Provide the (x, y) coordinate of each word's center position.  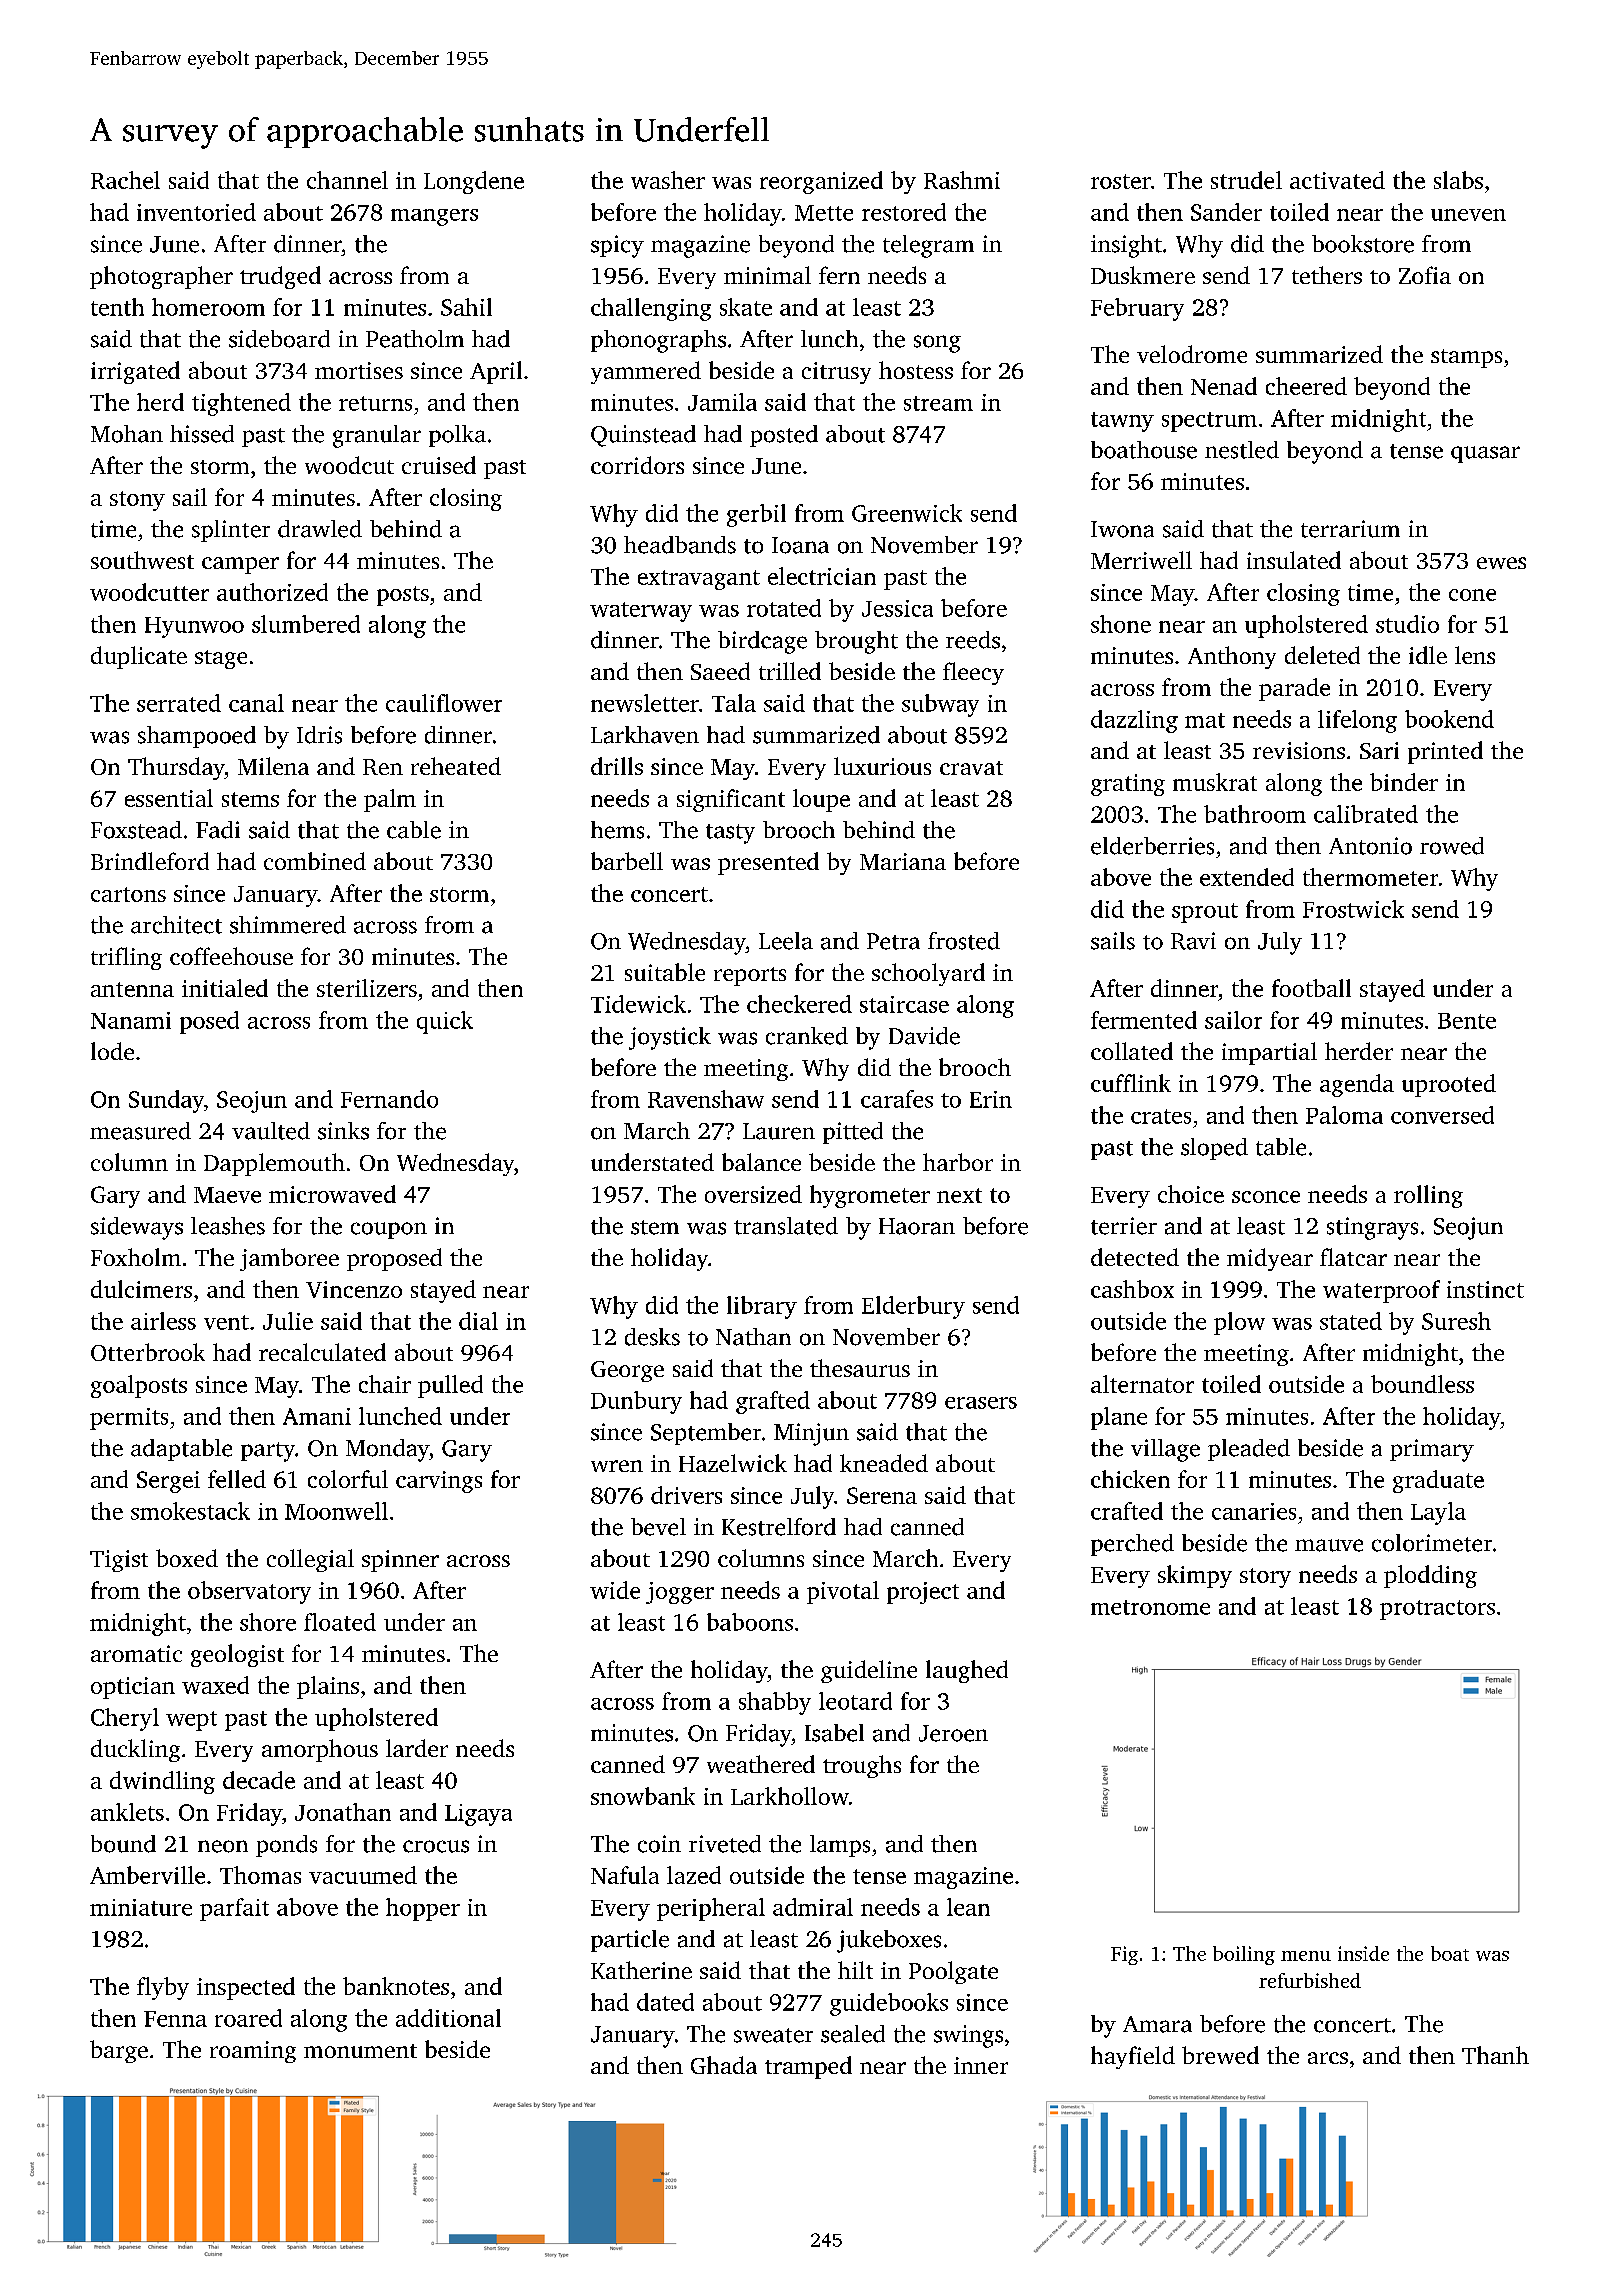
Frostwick (1353, 909)
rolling (1428, 1196)
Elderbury (913, 1307)
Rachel (125, 180)
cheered (1306, 386)
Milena (273, 766)
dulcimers (141, 1289)
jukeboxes (889, 1941)
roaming (253, 2052)
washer (668, 180)
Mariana (903, 861)
